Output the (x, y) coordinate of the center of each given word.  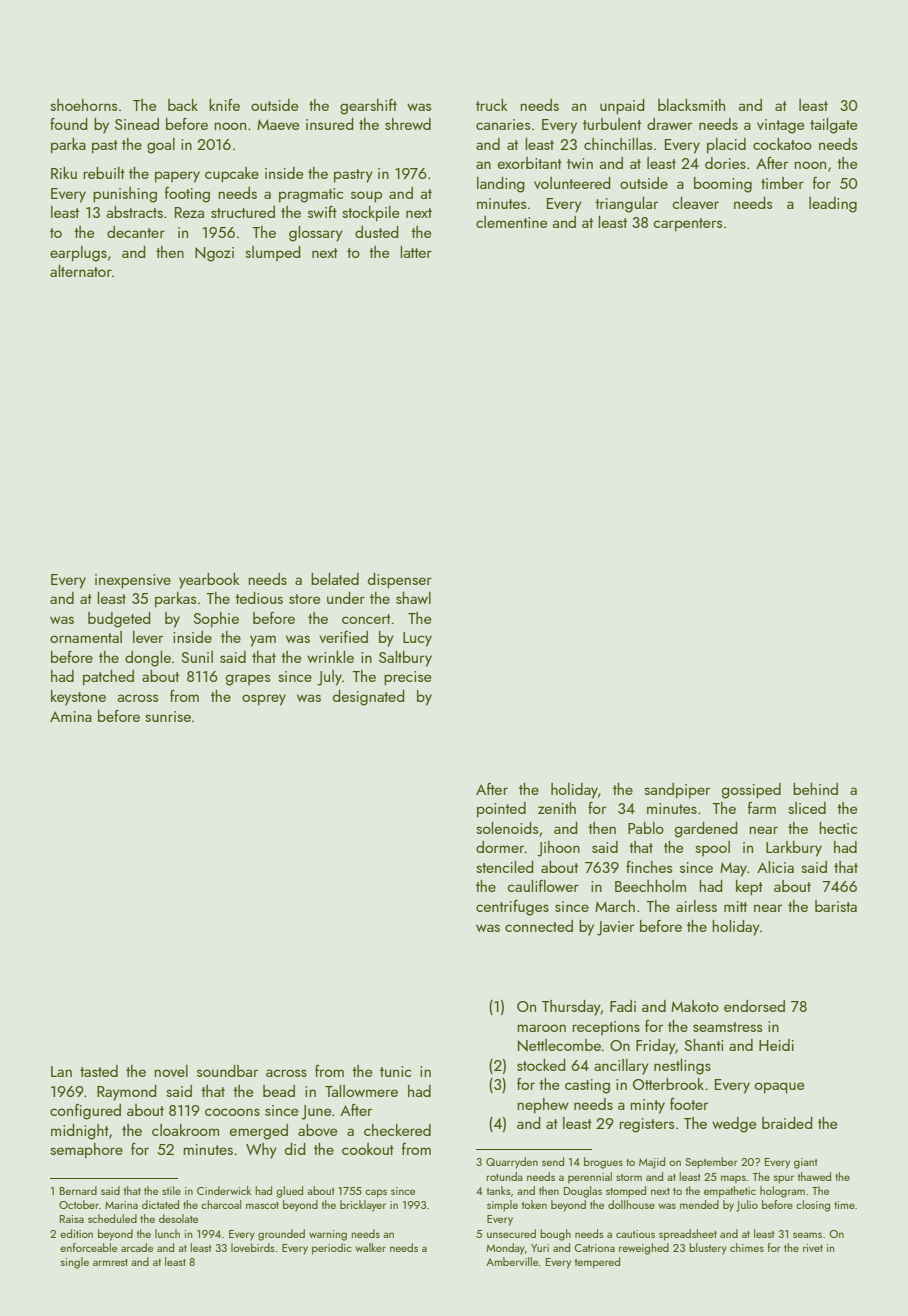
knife (224, 105)
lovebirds (253, 1247)
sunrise (168, 716)
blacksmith (691, 105)
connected (539, 926)
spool (712, 848)
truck (492, 105)
